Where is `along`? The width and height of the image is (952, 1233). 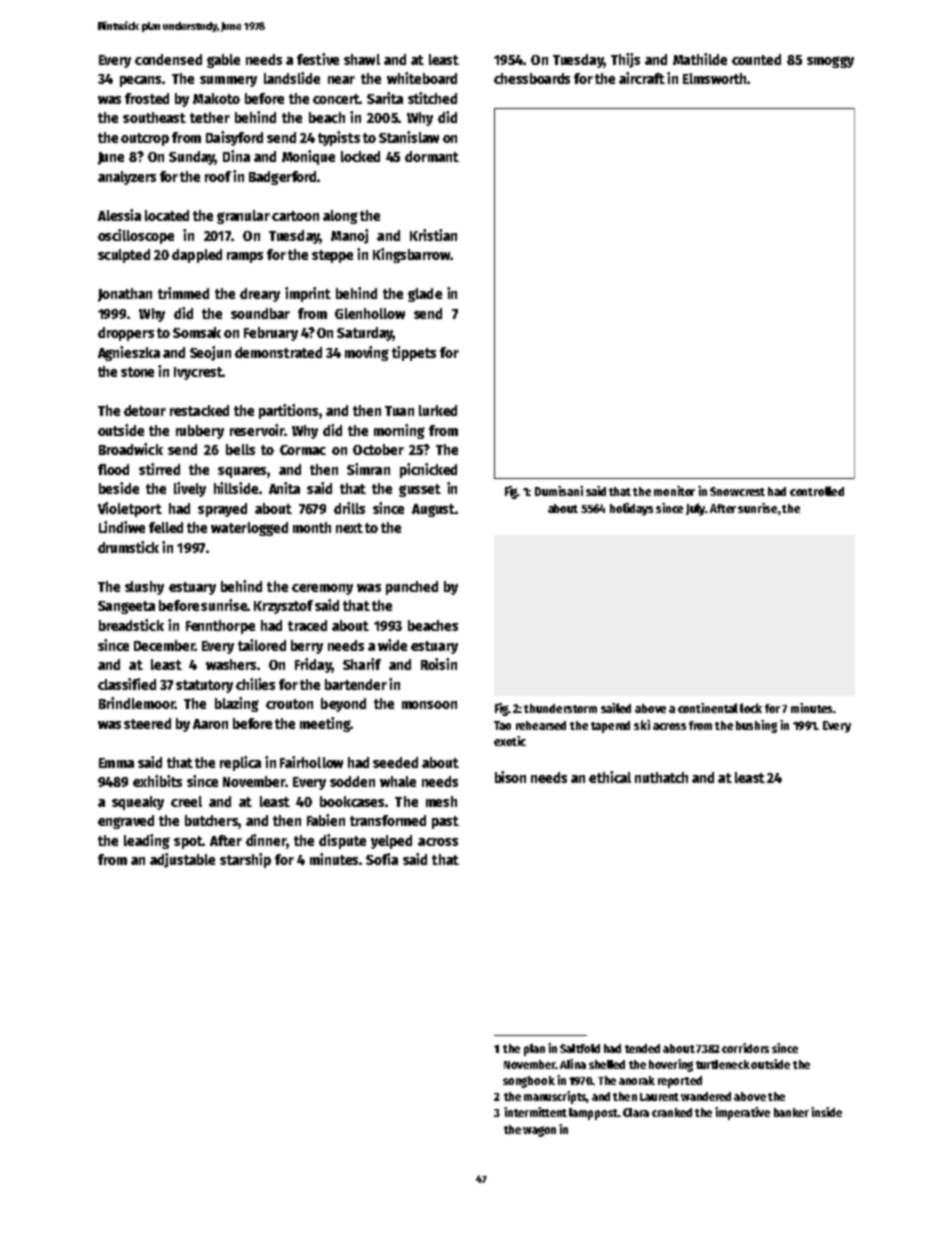
along is located at coordinates (340, 217).
